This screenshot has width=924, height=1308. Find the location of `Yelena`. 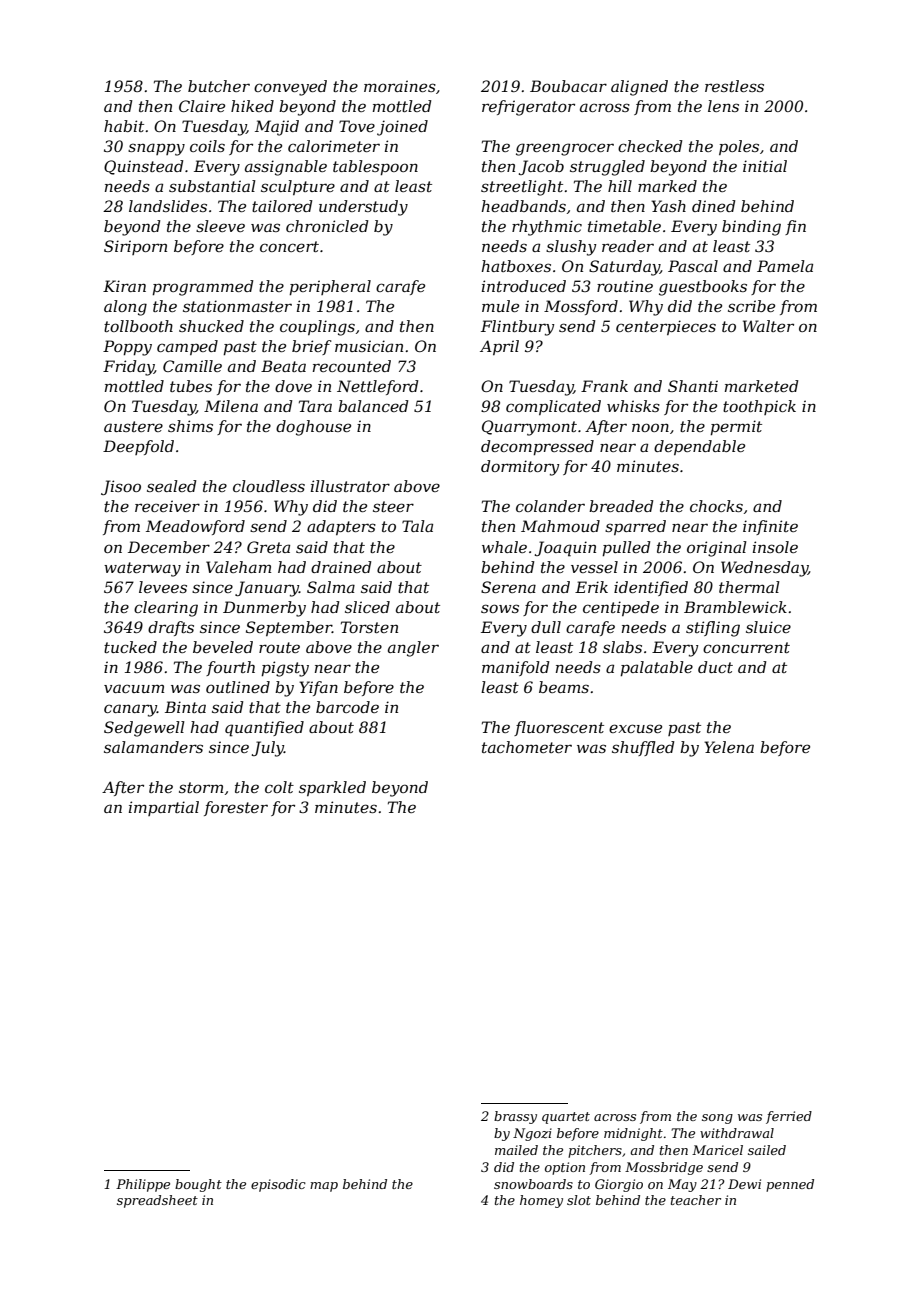

Yelena is located at coordinates (729, 747).
